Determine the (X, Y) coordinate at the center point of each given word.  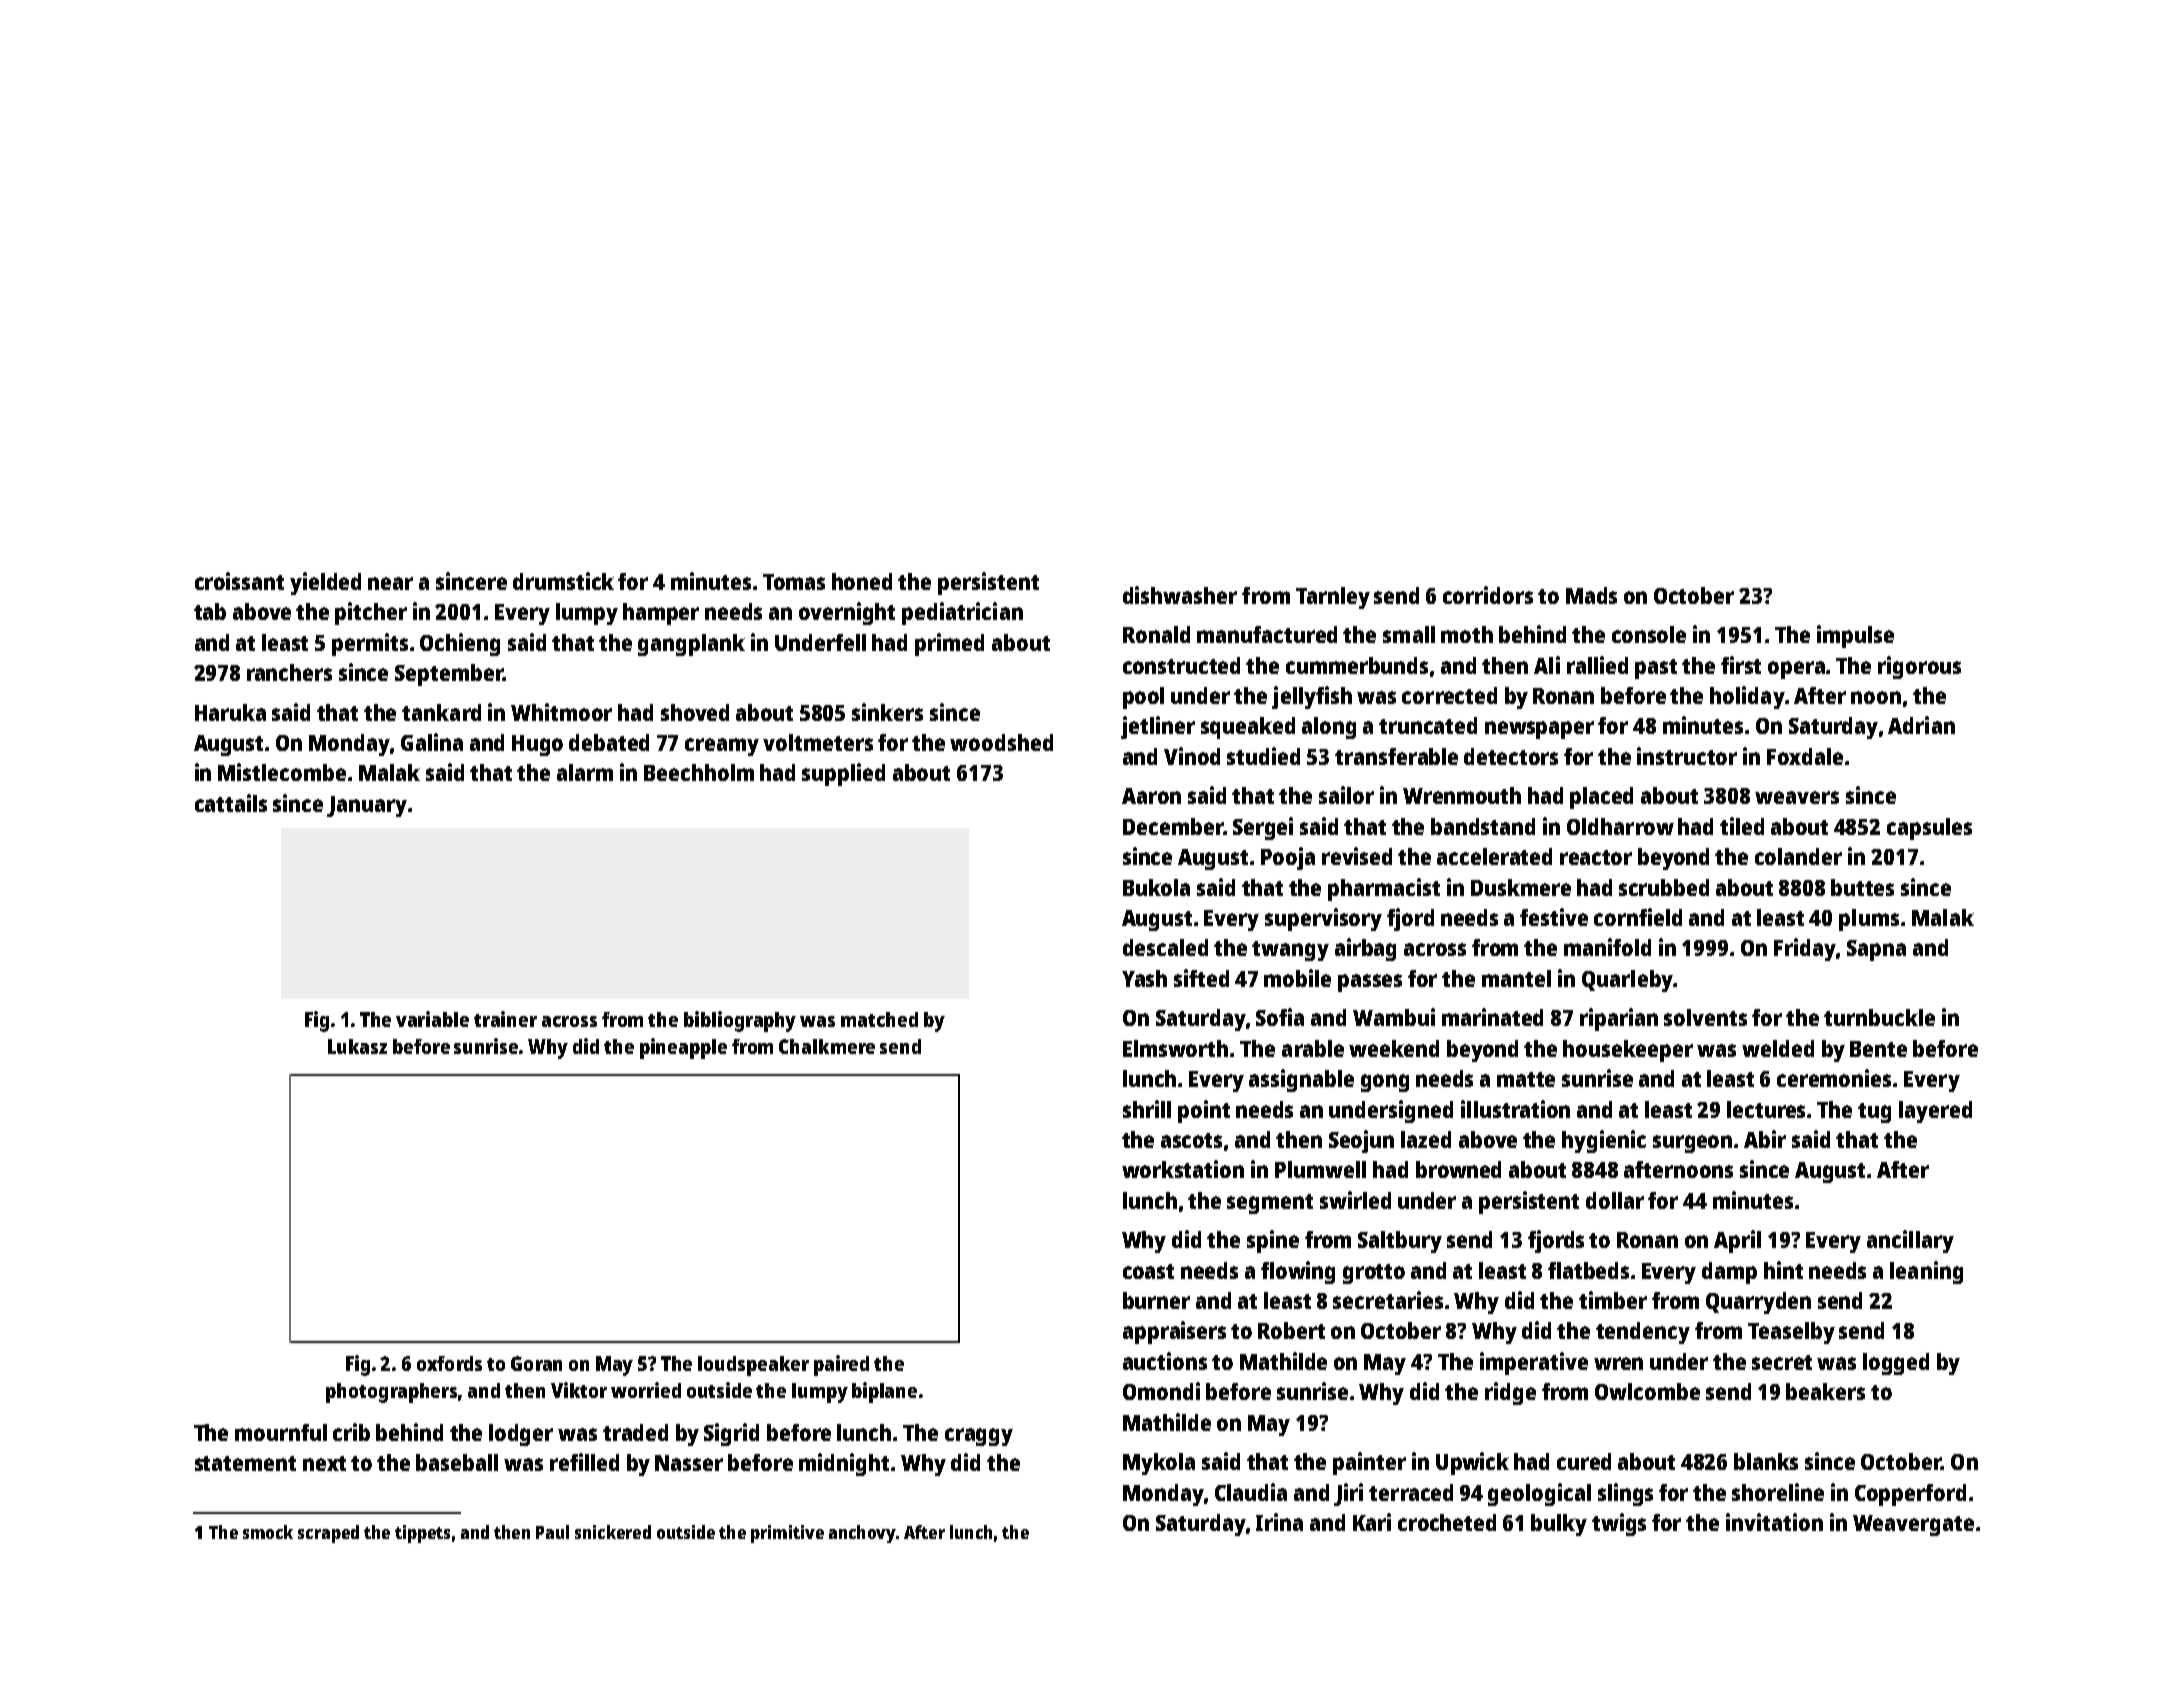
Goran (536, 1363)
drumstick (563, 581)
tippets (422, 1534)
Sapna (1876, 950)
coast (1148, 1271)
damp (1729, 1273)
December (1173, 826)
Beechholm (699, 772)
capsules (1929, 829)
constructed (1181, 665)
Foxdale (1805, 756)
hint (1783, 1270)
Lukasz (357, 1046)
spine (1273, 1241)
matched (879, 1019)
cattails (231, 803)
